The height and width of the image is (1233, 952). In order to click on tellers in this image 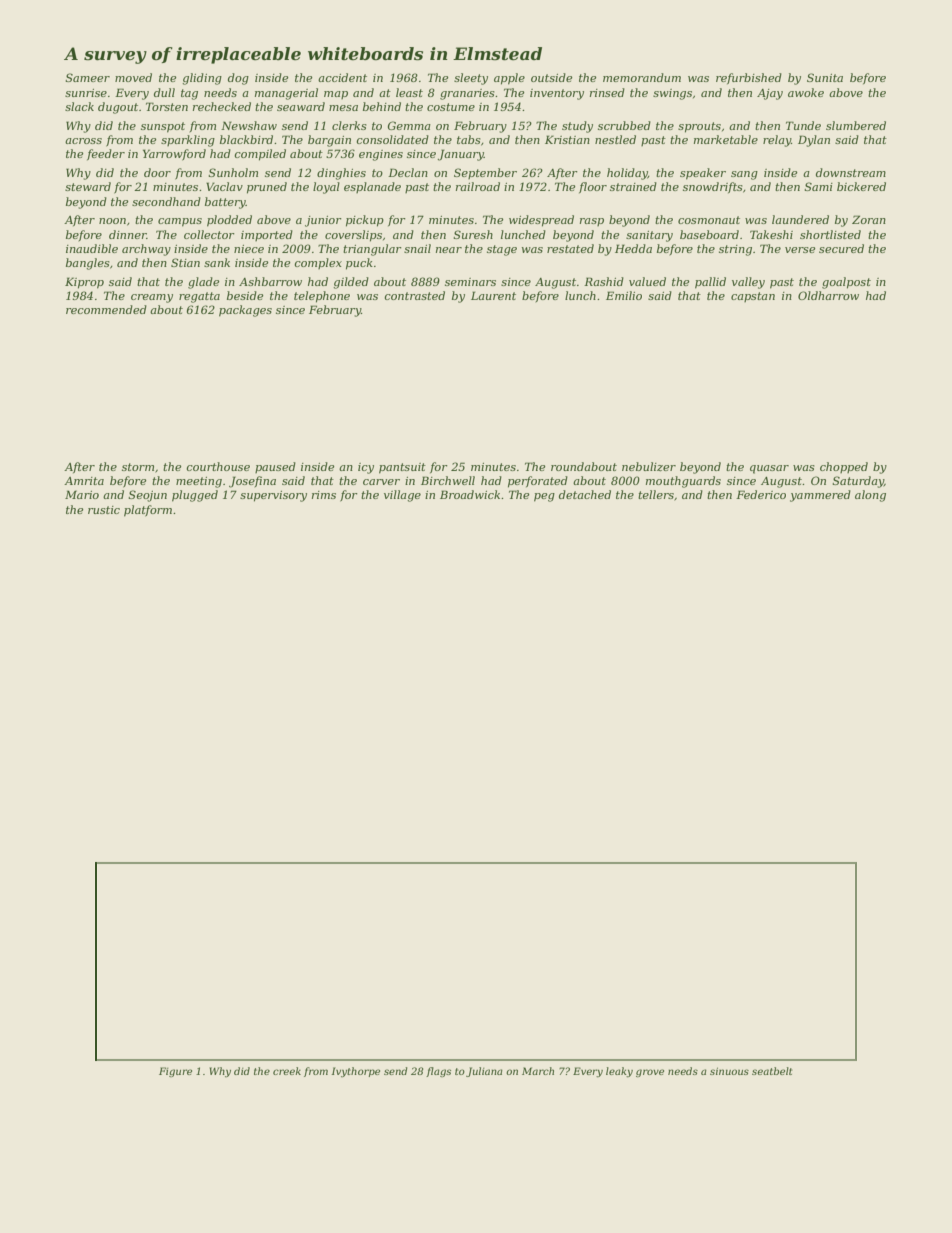, I will do `click(656, 494)`.
